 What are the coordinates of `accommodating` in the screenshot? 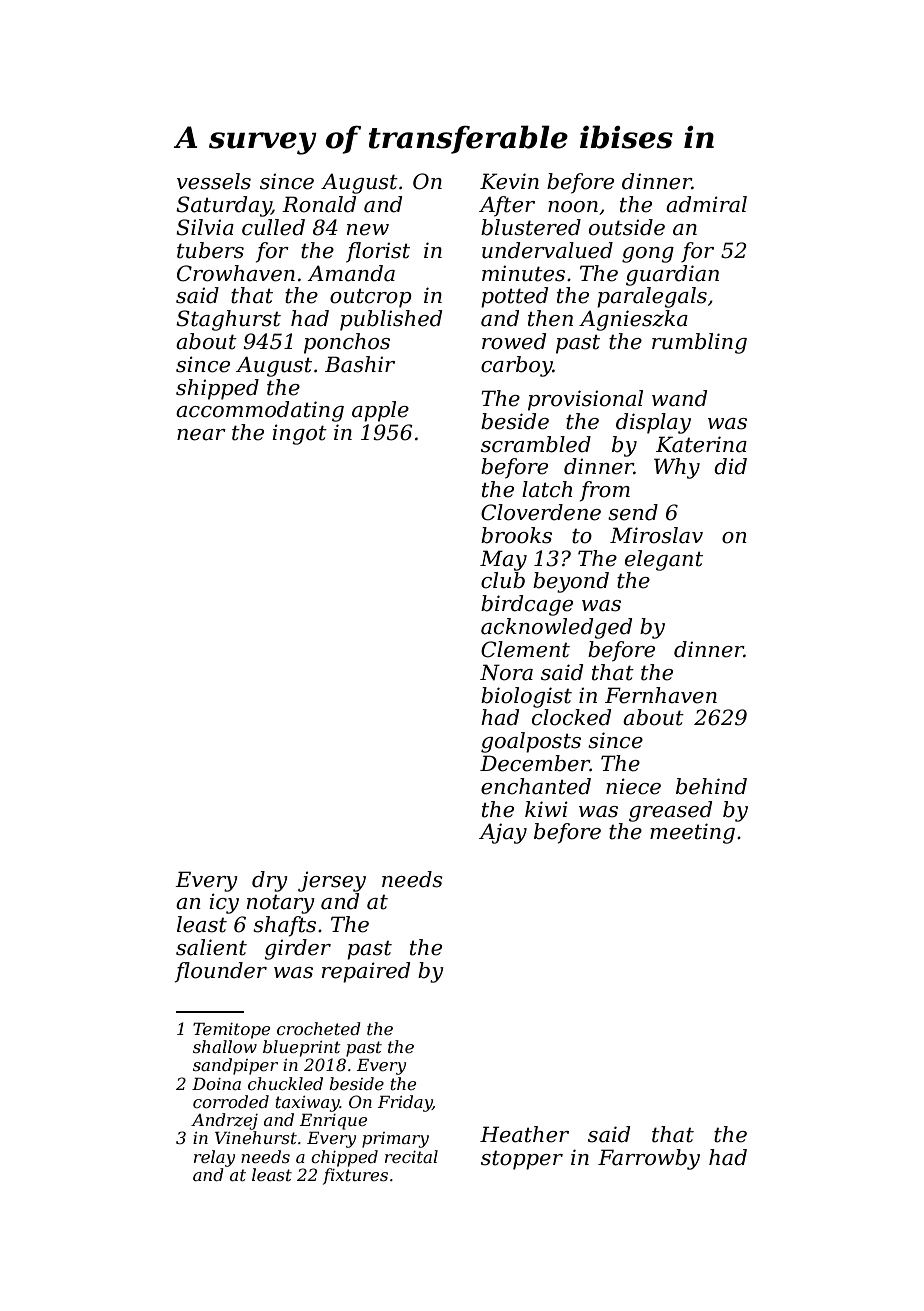 It's located at (260, 411).
